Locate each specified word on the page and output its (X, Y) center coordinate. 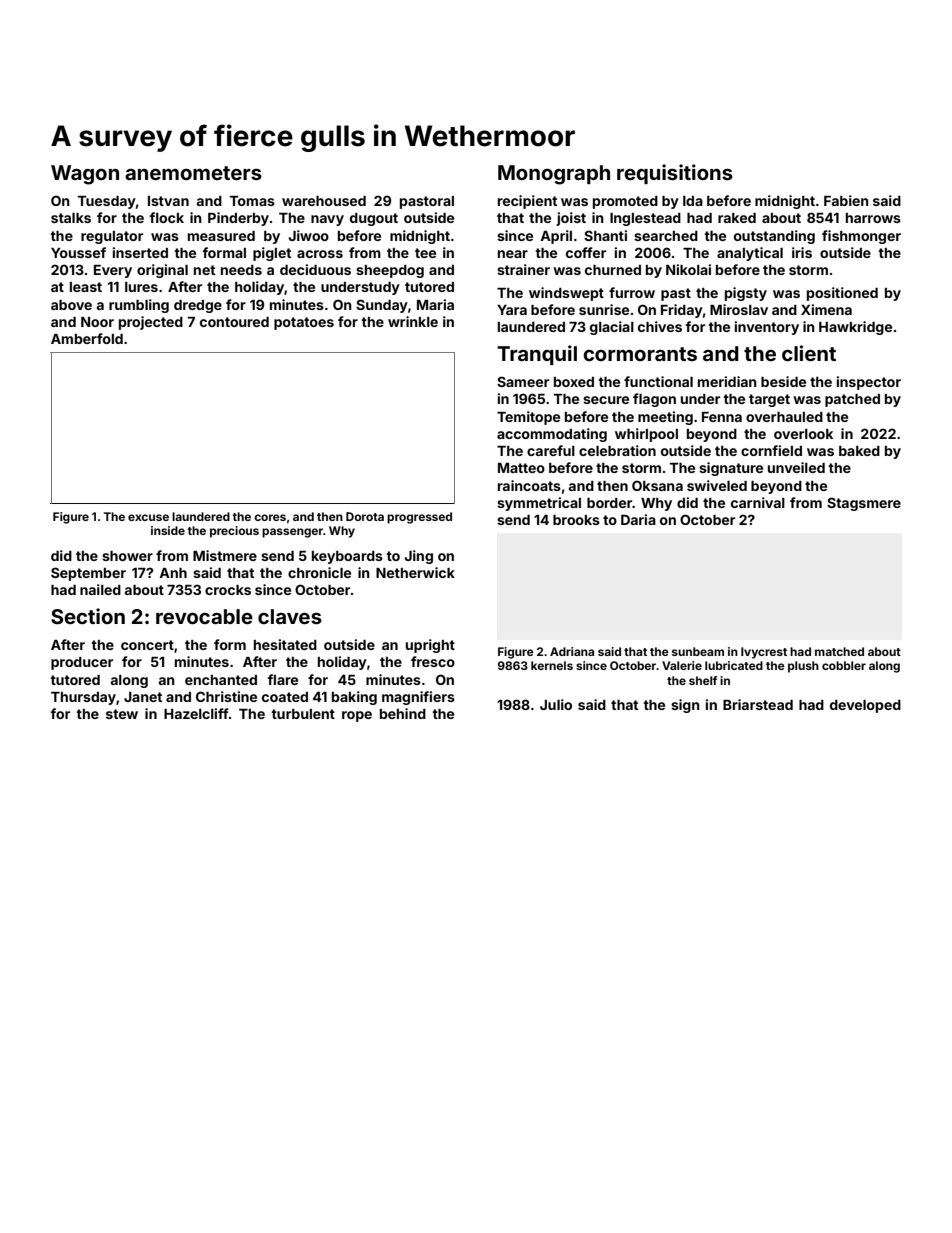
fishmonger (861, 237)
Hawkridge (855, 328)
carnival (758, 502)
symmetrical (539, 504)
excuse (148, 517)
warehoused (324, 201)
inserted (140, 252)
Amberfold (87, 338)
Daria (638, 519)
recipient (527, 202)
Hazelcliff (196, 713)
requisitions (675, 174)
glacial (612, 328)
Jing (419, 557)
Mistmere (225, 555)
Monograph (554, 175)
